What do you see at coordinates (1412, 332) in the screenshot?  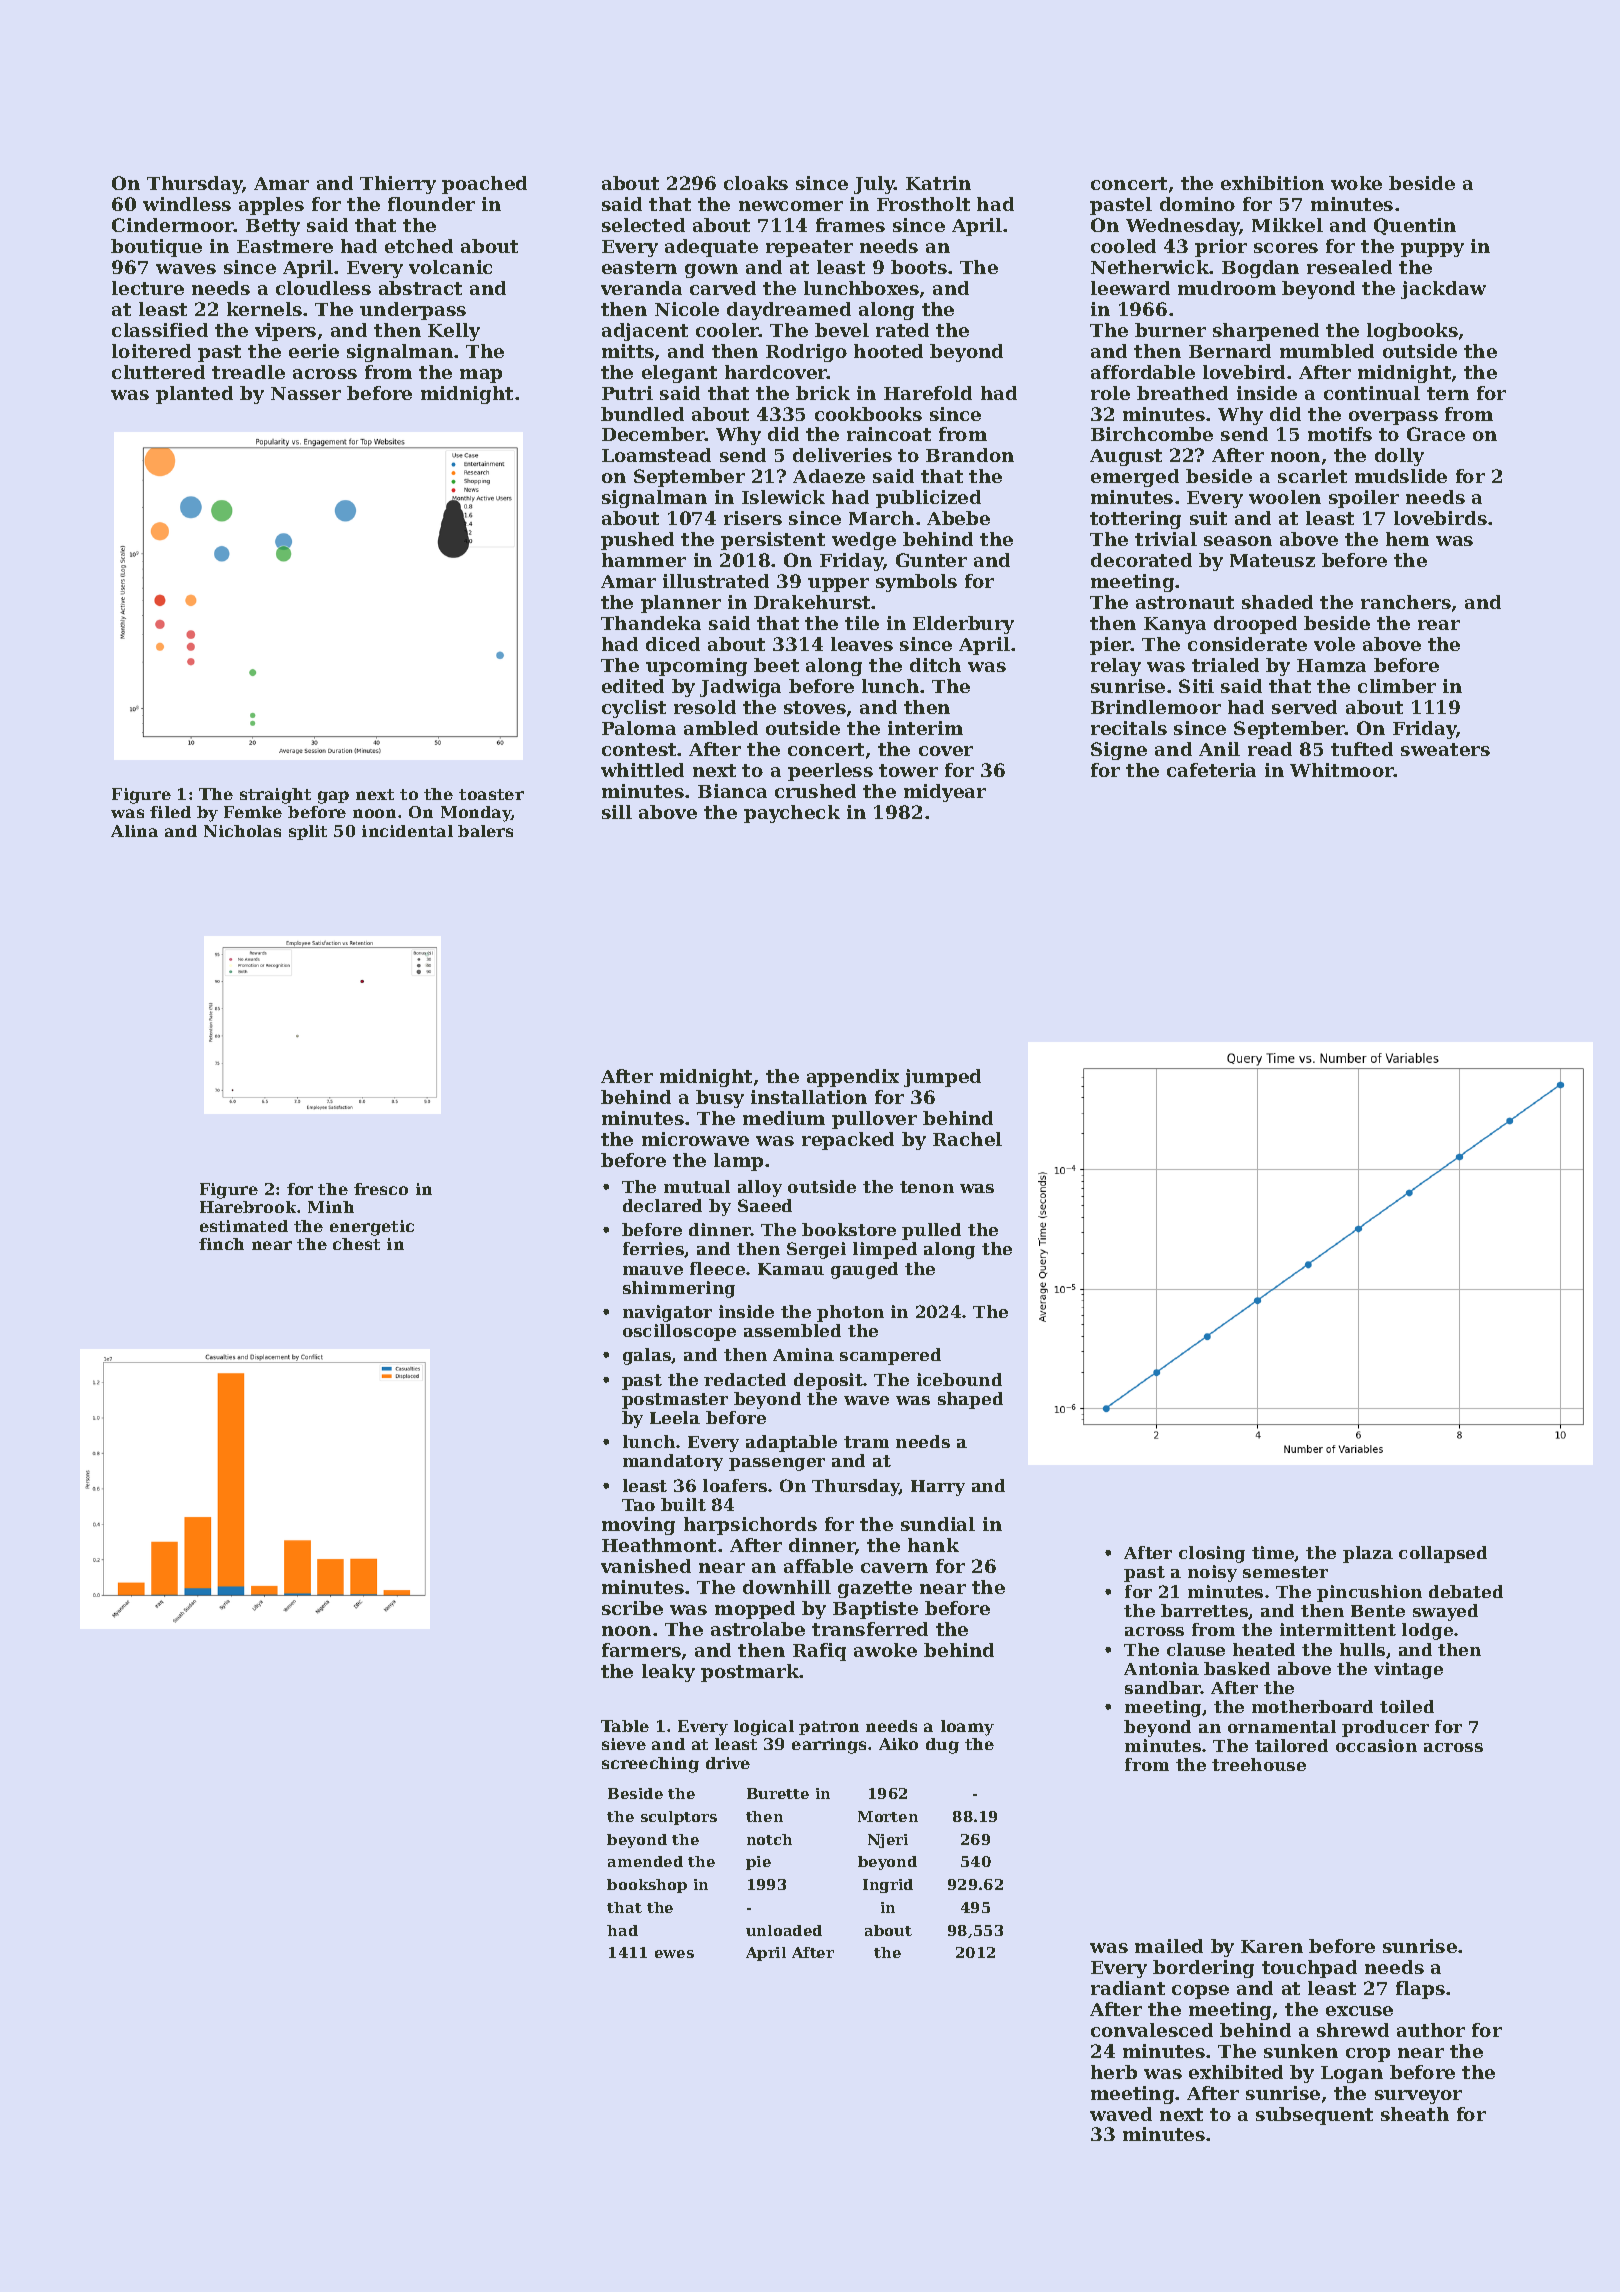 I see `logbooks` at bounding box center [1412, 332].
